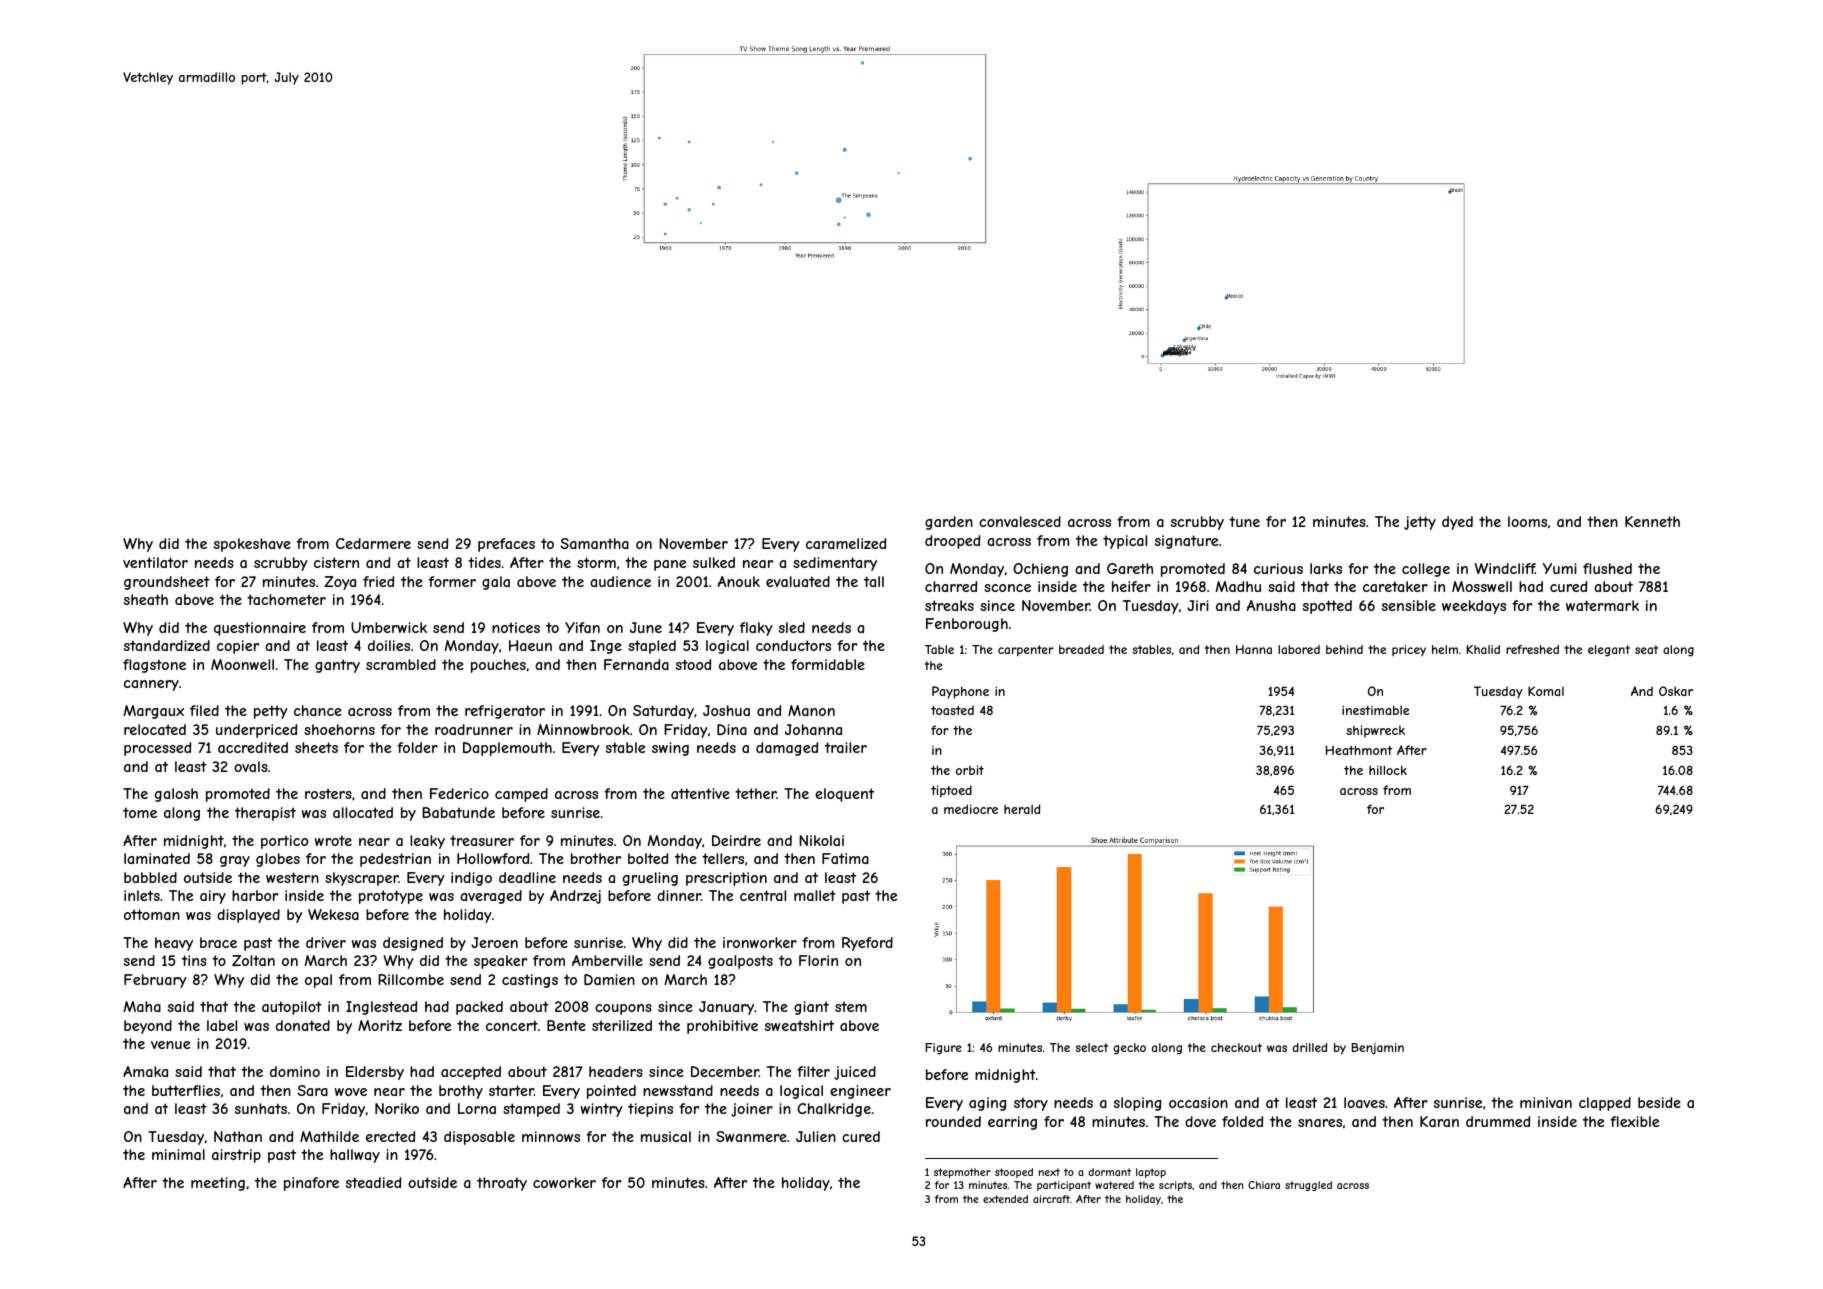  Describe the element at coordinates (401, 664) in the page. I see `scrambled` at that location.
